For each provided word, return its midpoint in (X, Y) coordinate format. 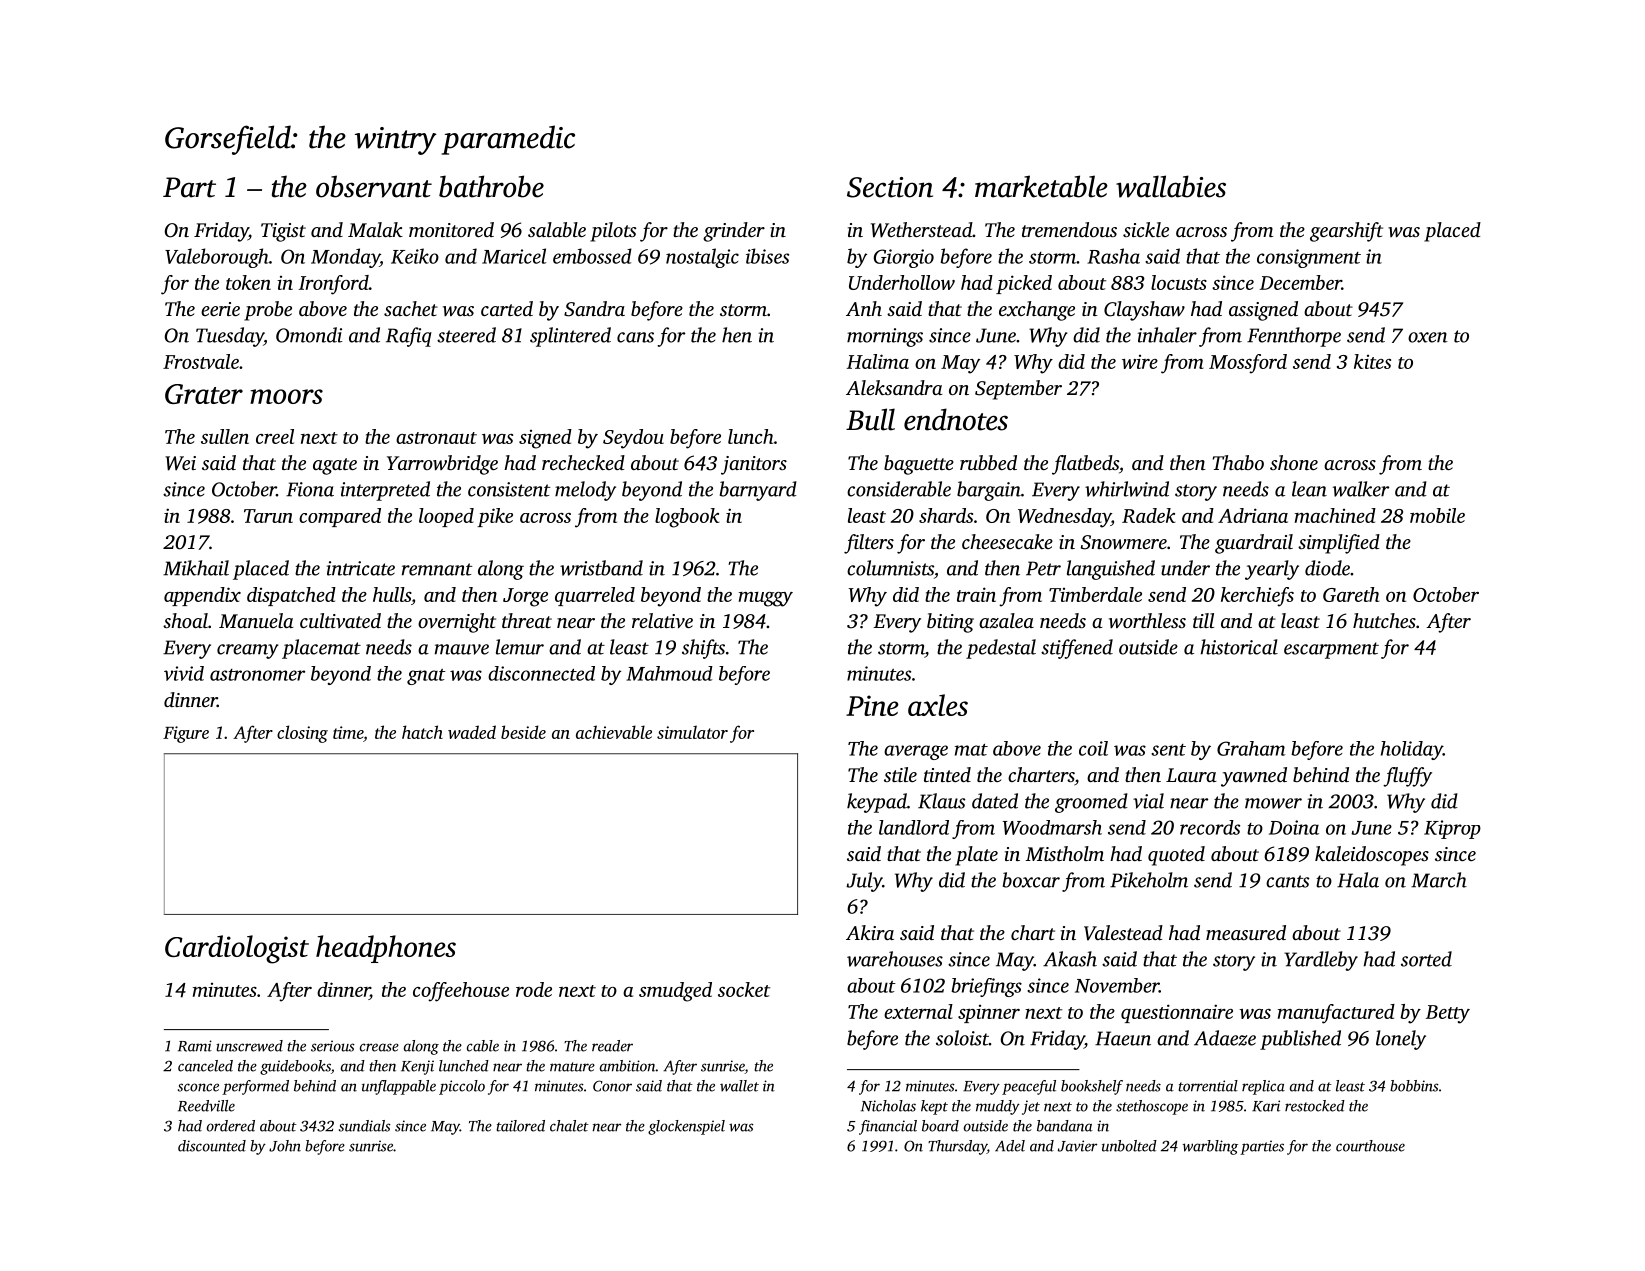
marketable (1041, 186)
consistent (509, 489)
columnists (890, 568)
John (285, 1146)
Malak (375, 229)
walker (1361, 489)
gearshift (1346, 232)
